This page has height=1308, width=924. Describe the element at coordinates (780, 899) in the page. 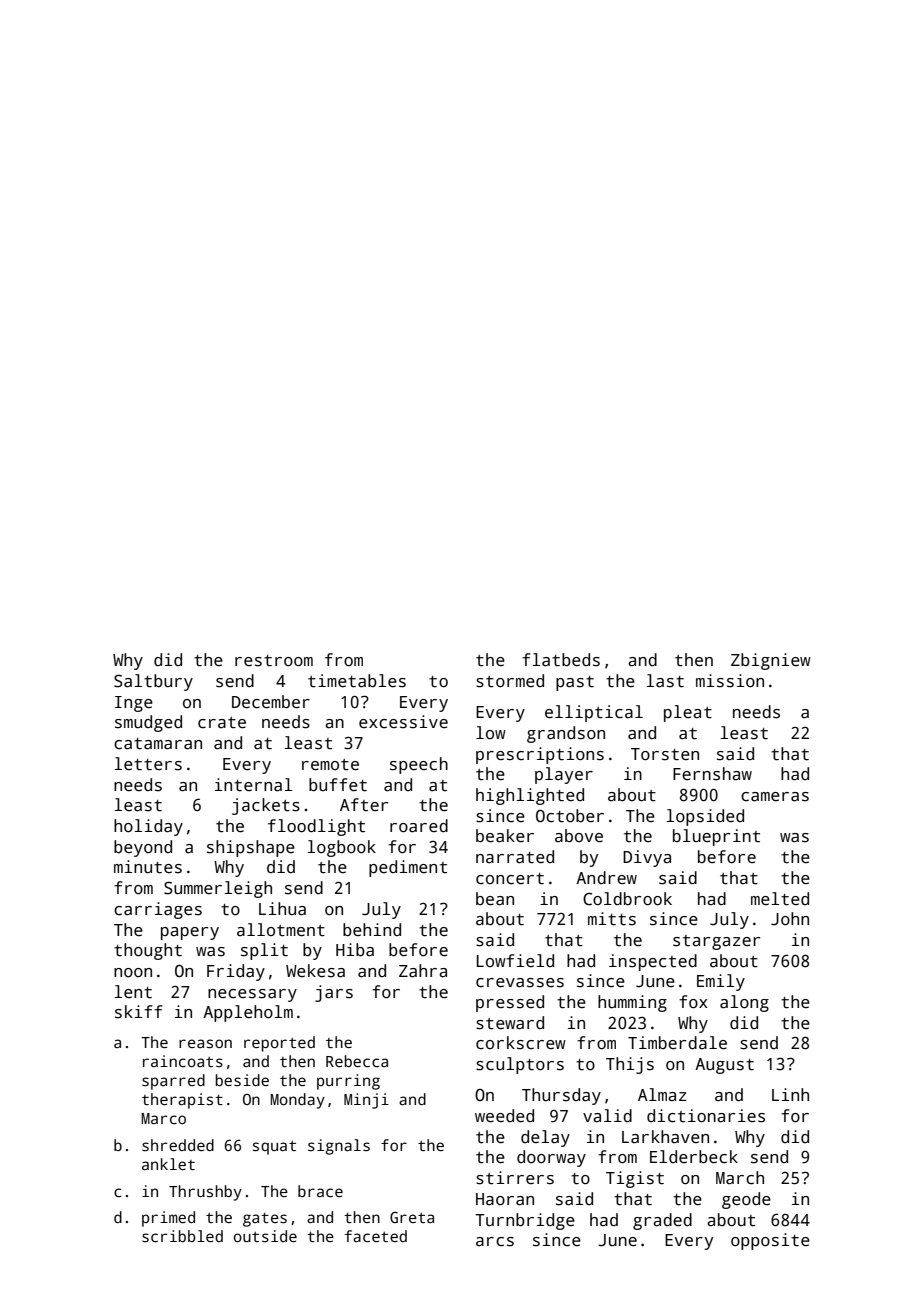

I see `melted` at that location.
